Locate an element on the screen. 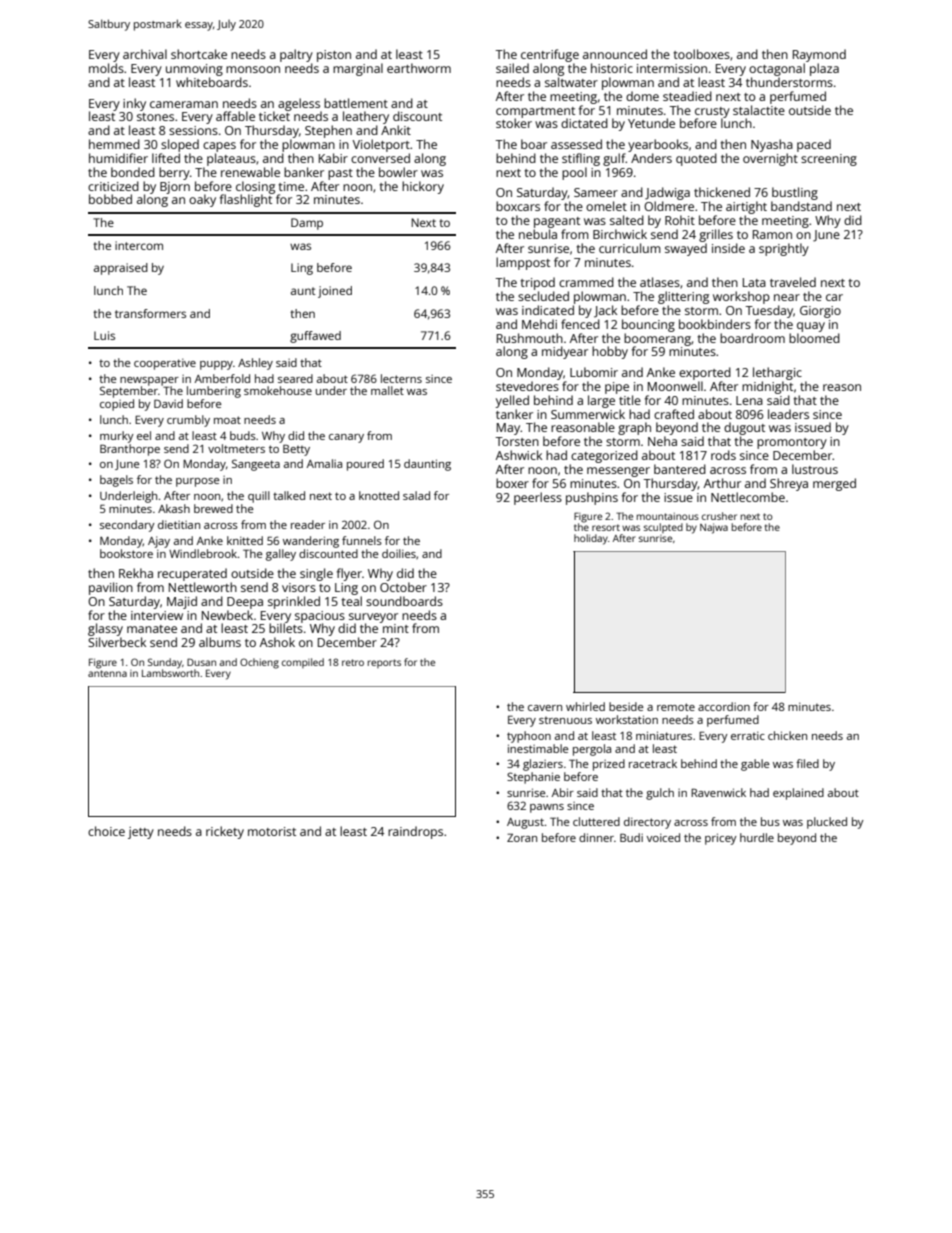 The height and width of the screenshot is (1233, 952). intercom is located at coordinates (139, 245).
